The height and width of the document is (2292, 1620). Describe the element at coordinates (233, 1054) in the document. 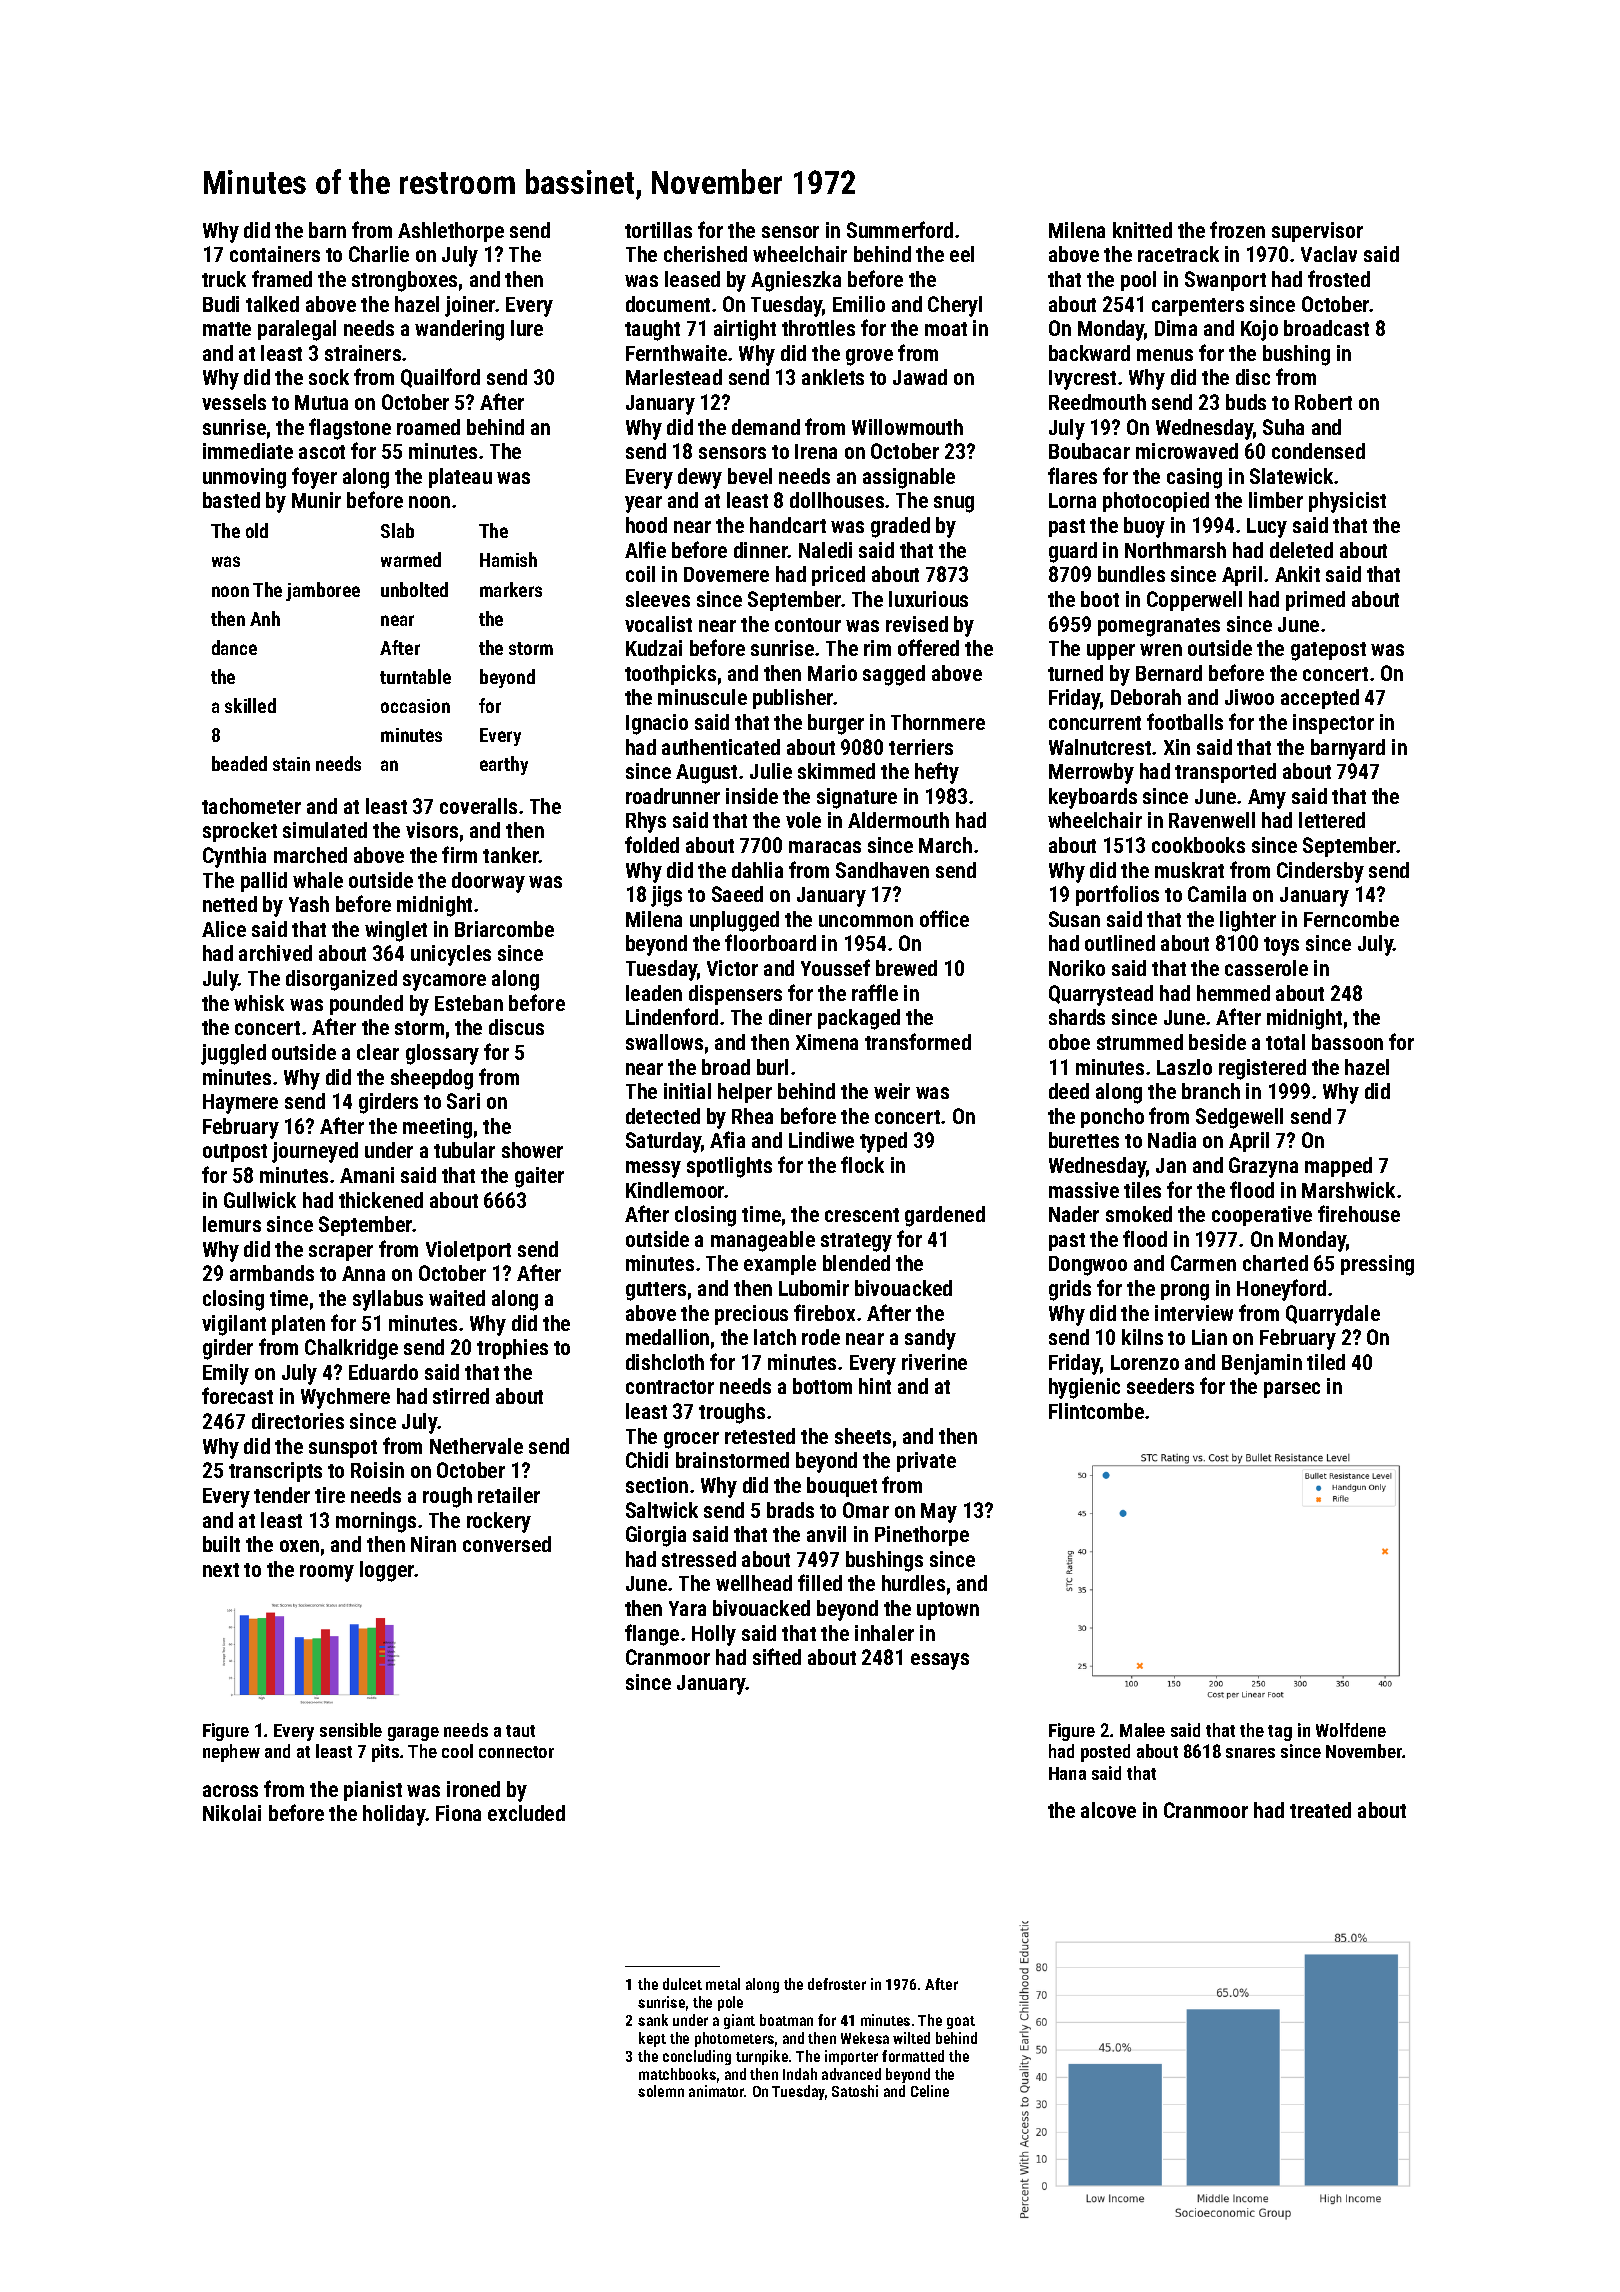

I see `juggled` at that location.
